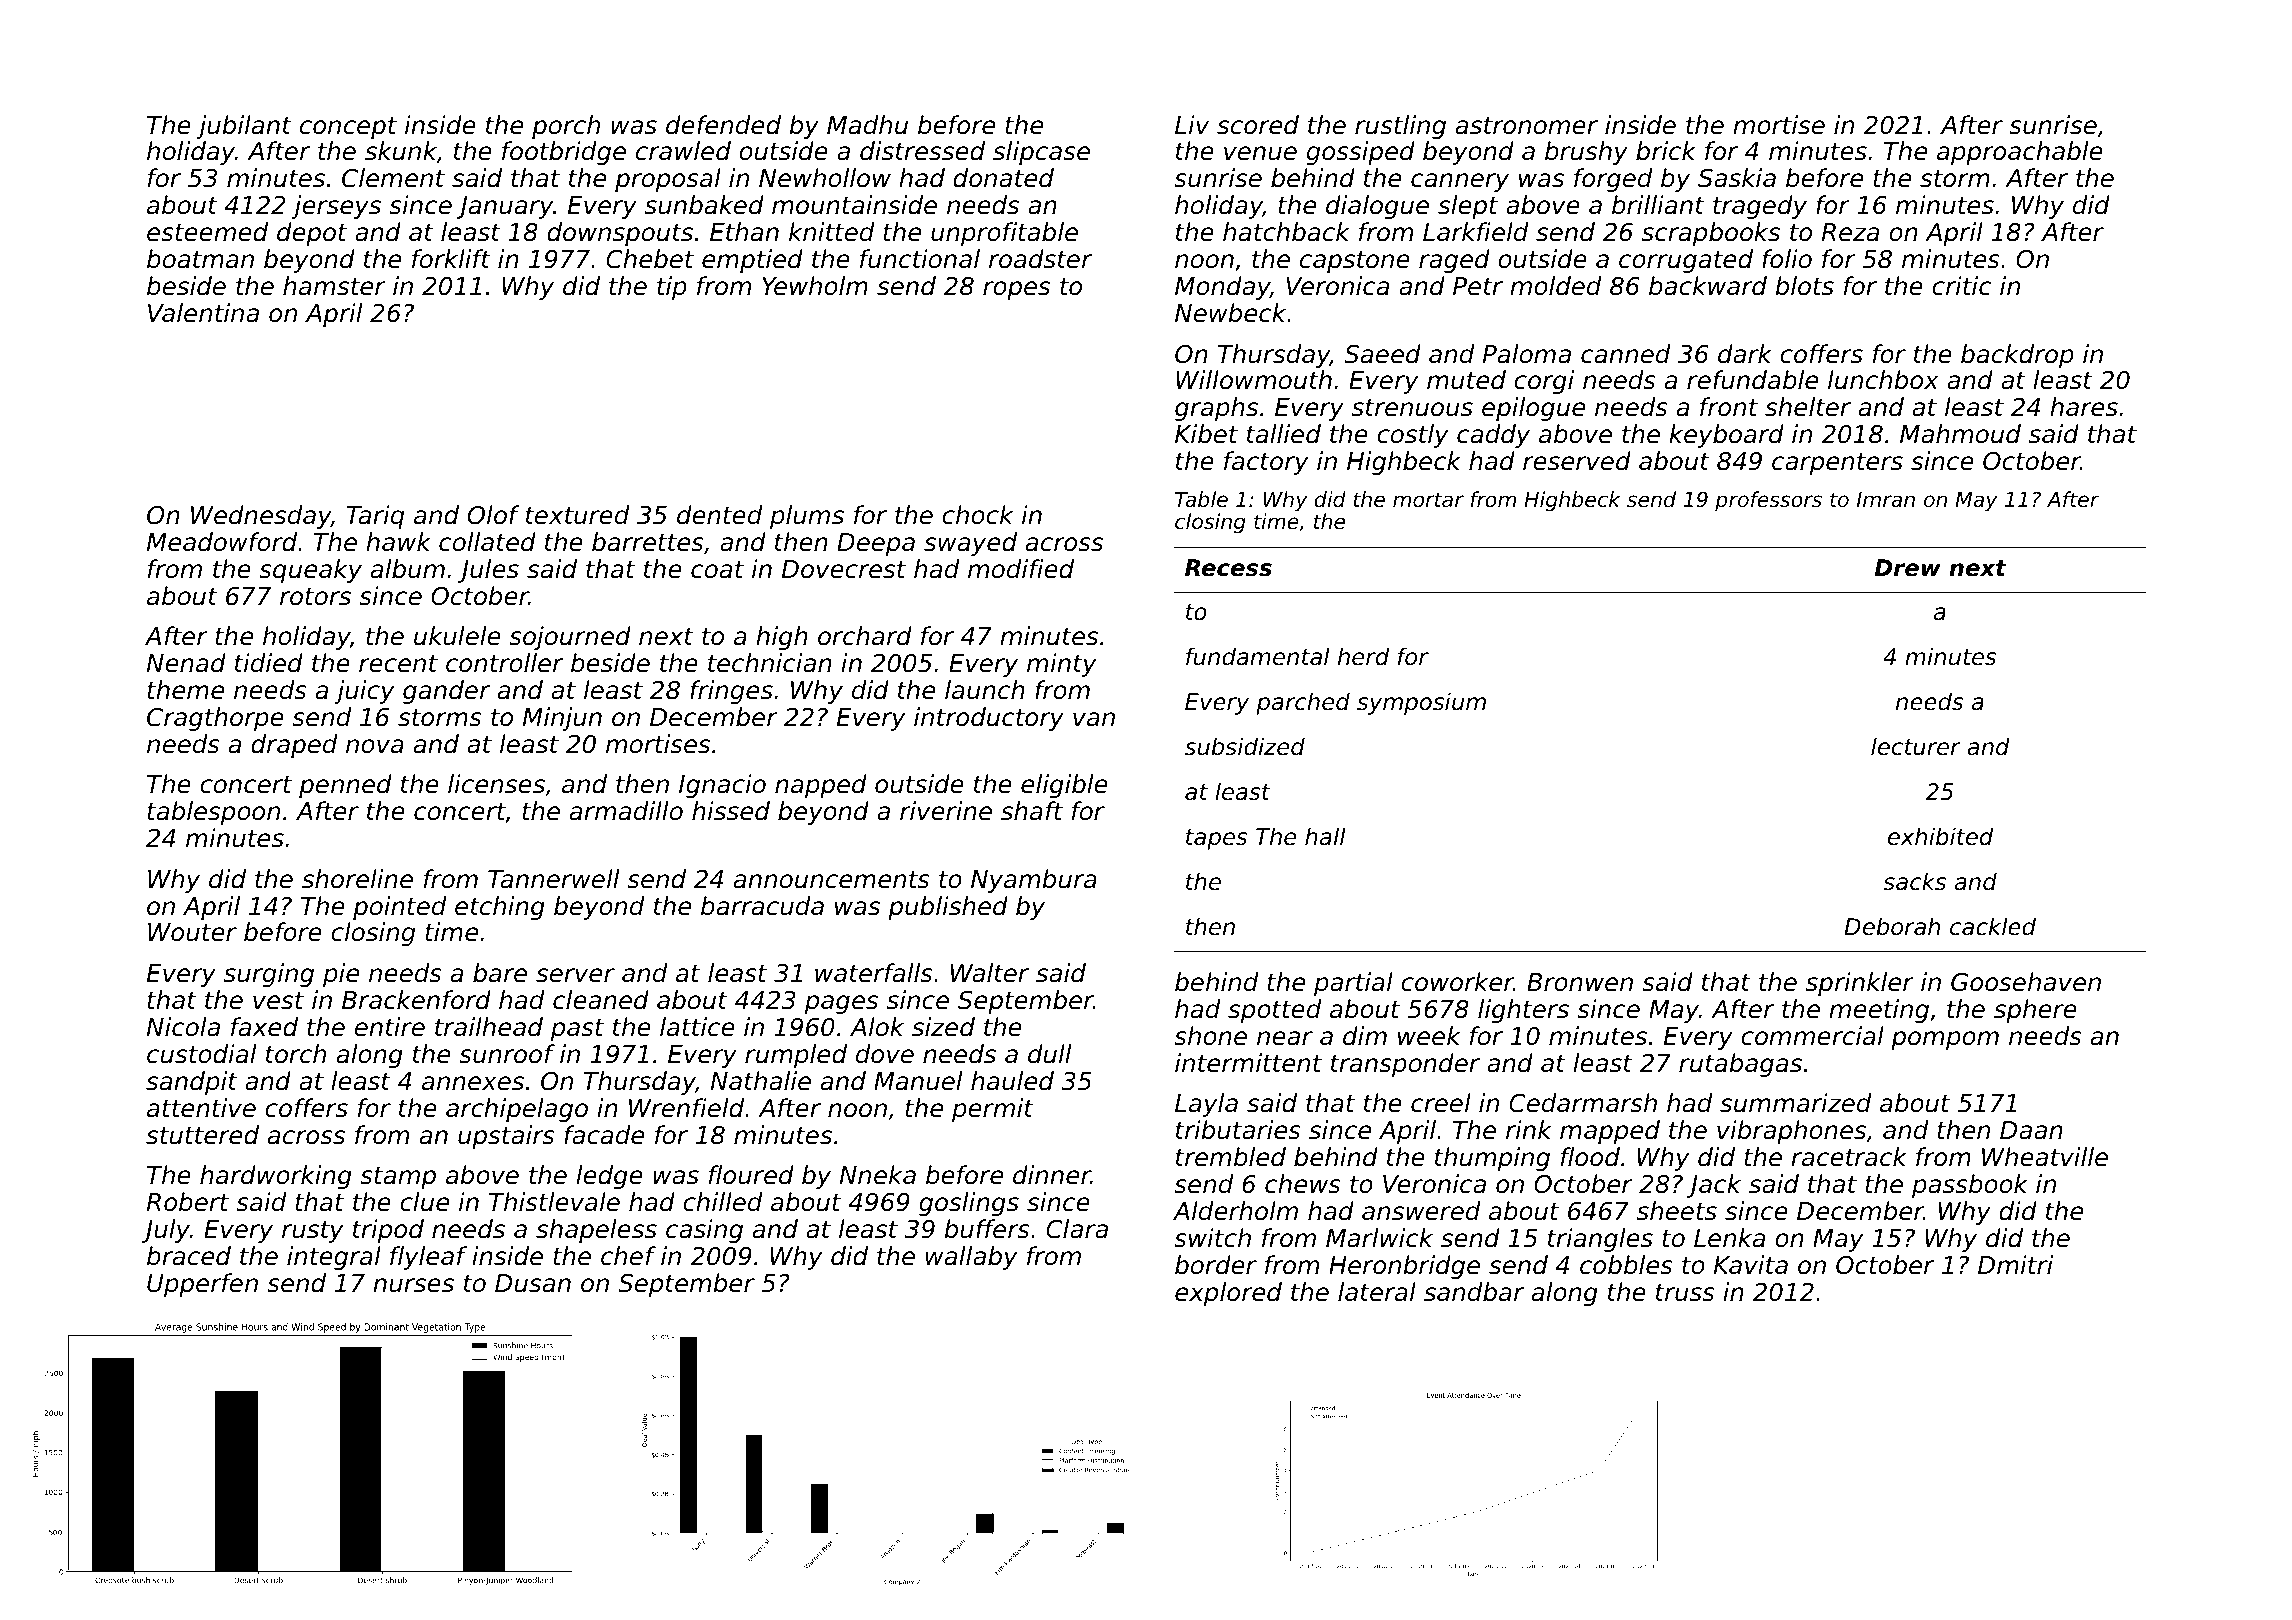 This image has width=2292, height=1620. I want to click on brick, so click(1666, 151).
